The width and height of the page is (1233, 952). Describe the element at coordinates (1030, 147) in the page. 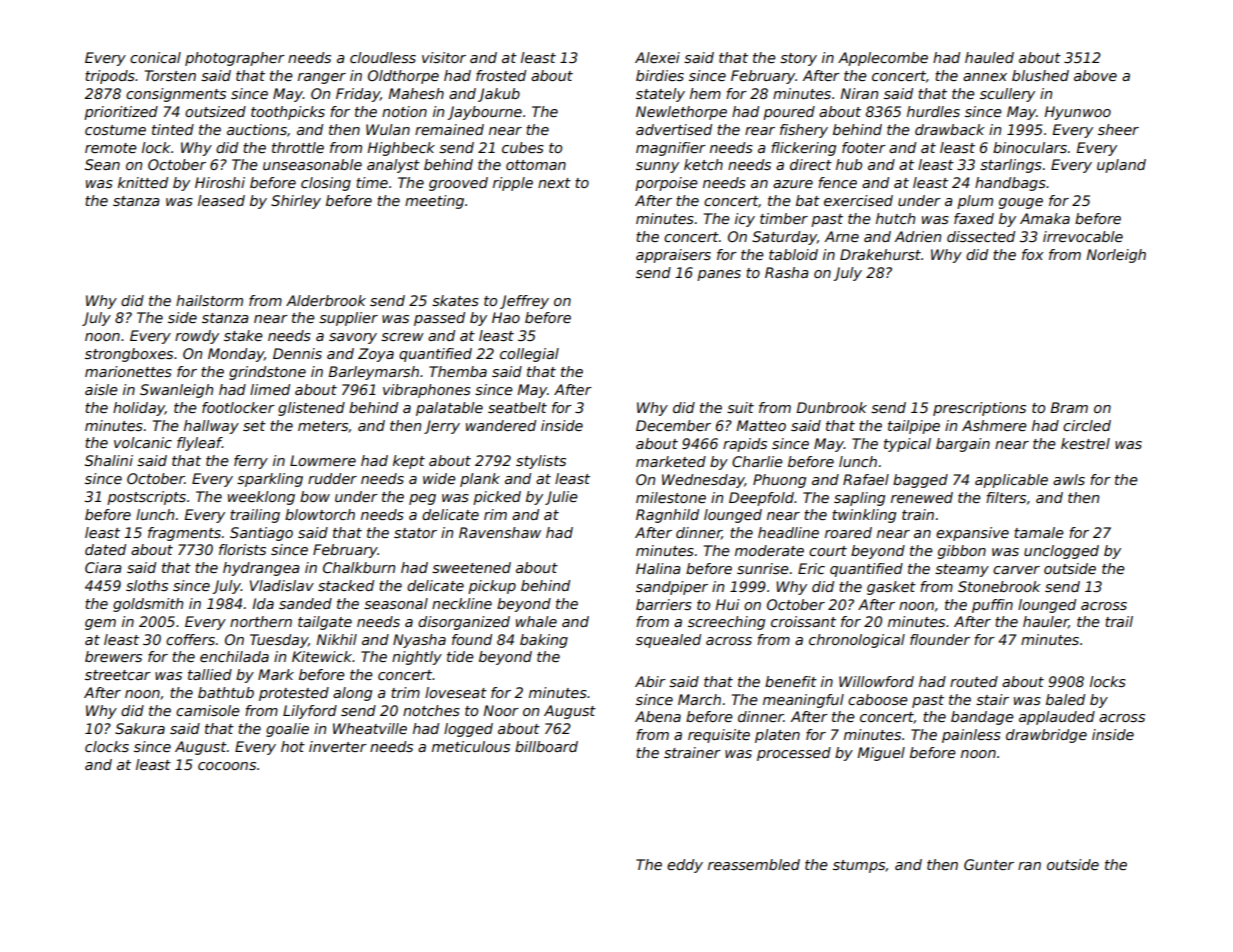

I see `binoculars` at that location.
